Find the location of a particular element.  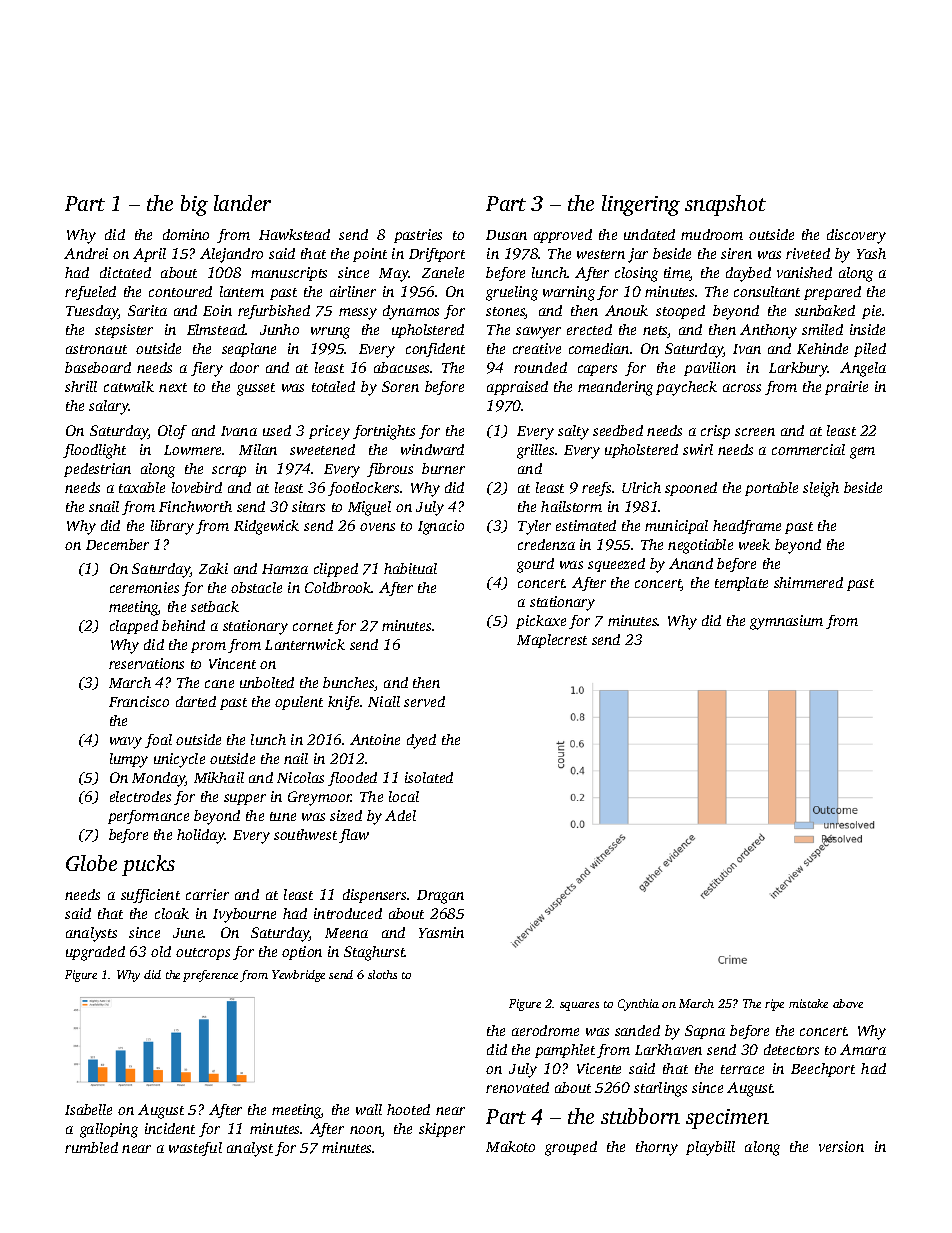

pricey is located at coordinates (329, 432).
